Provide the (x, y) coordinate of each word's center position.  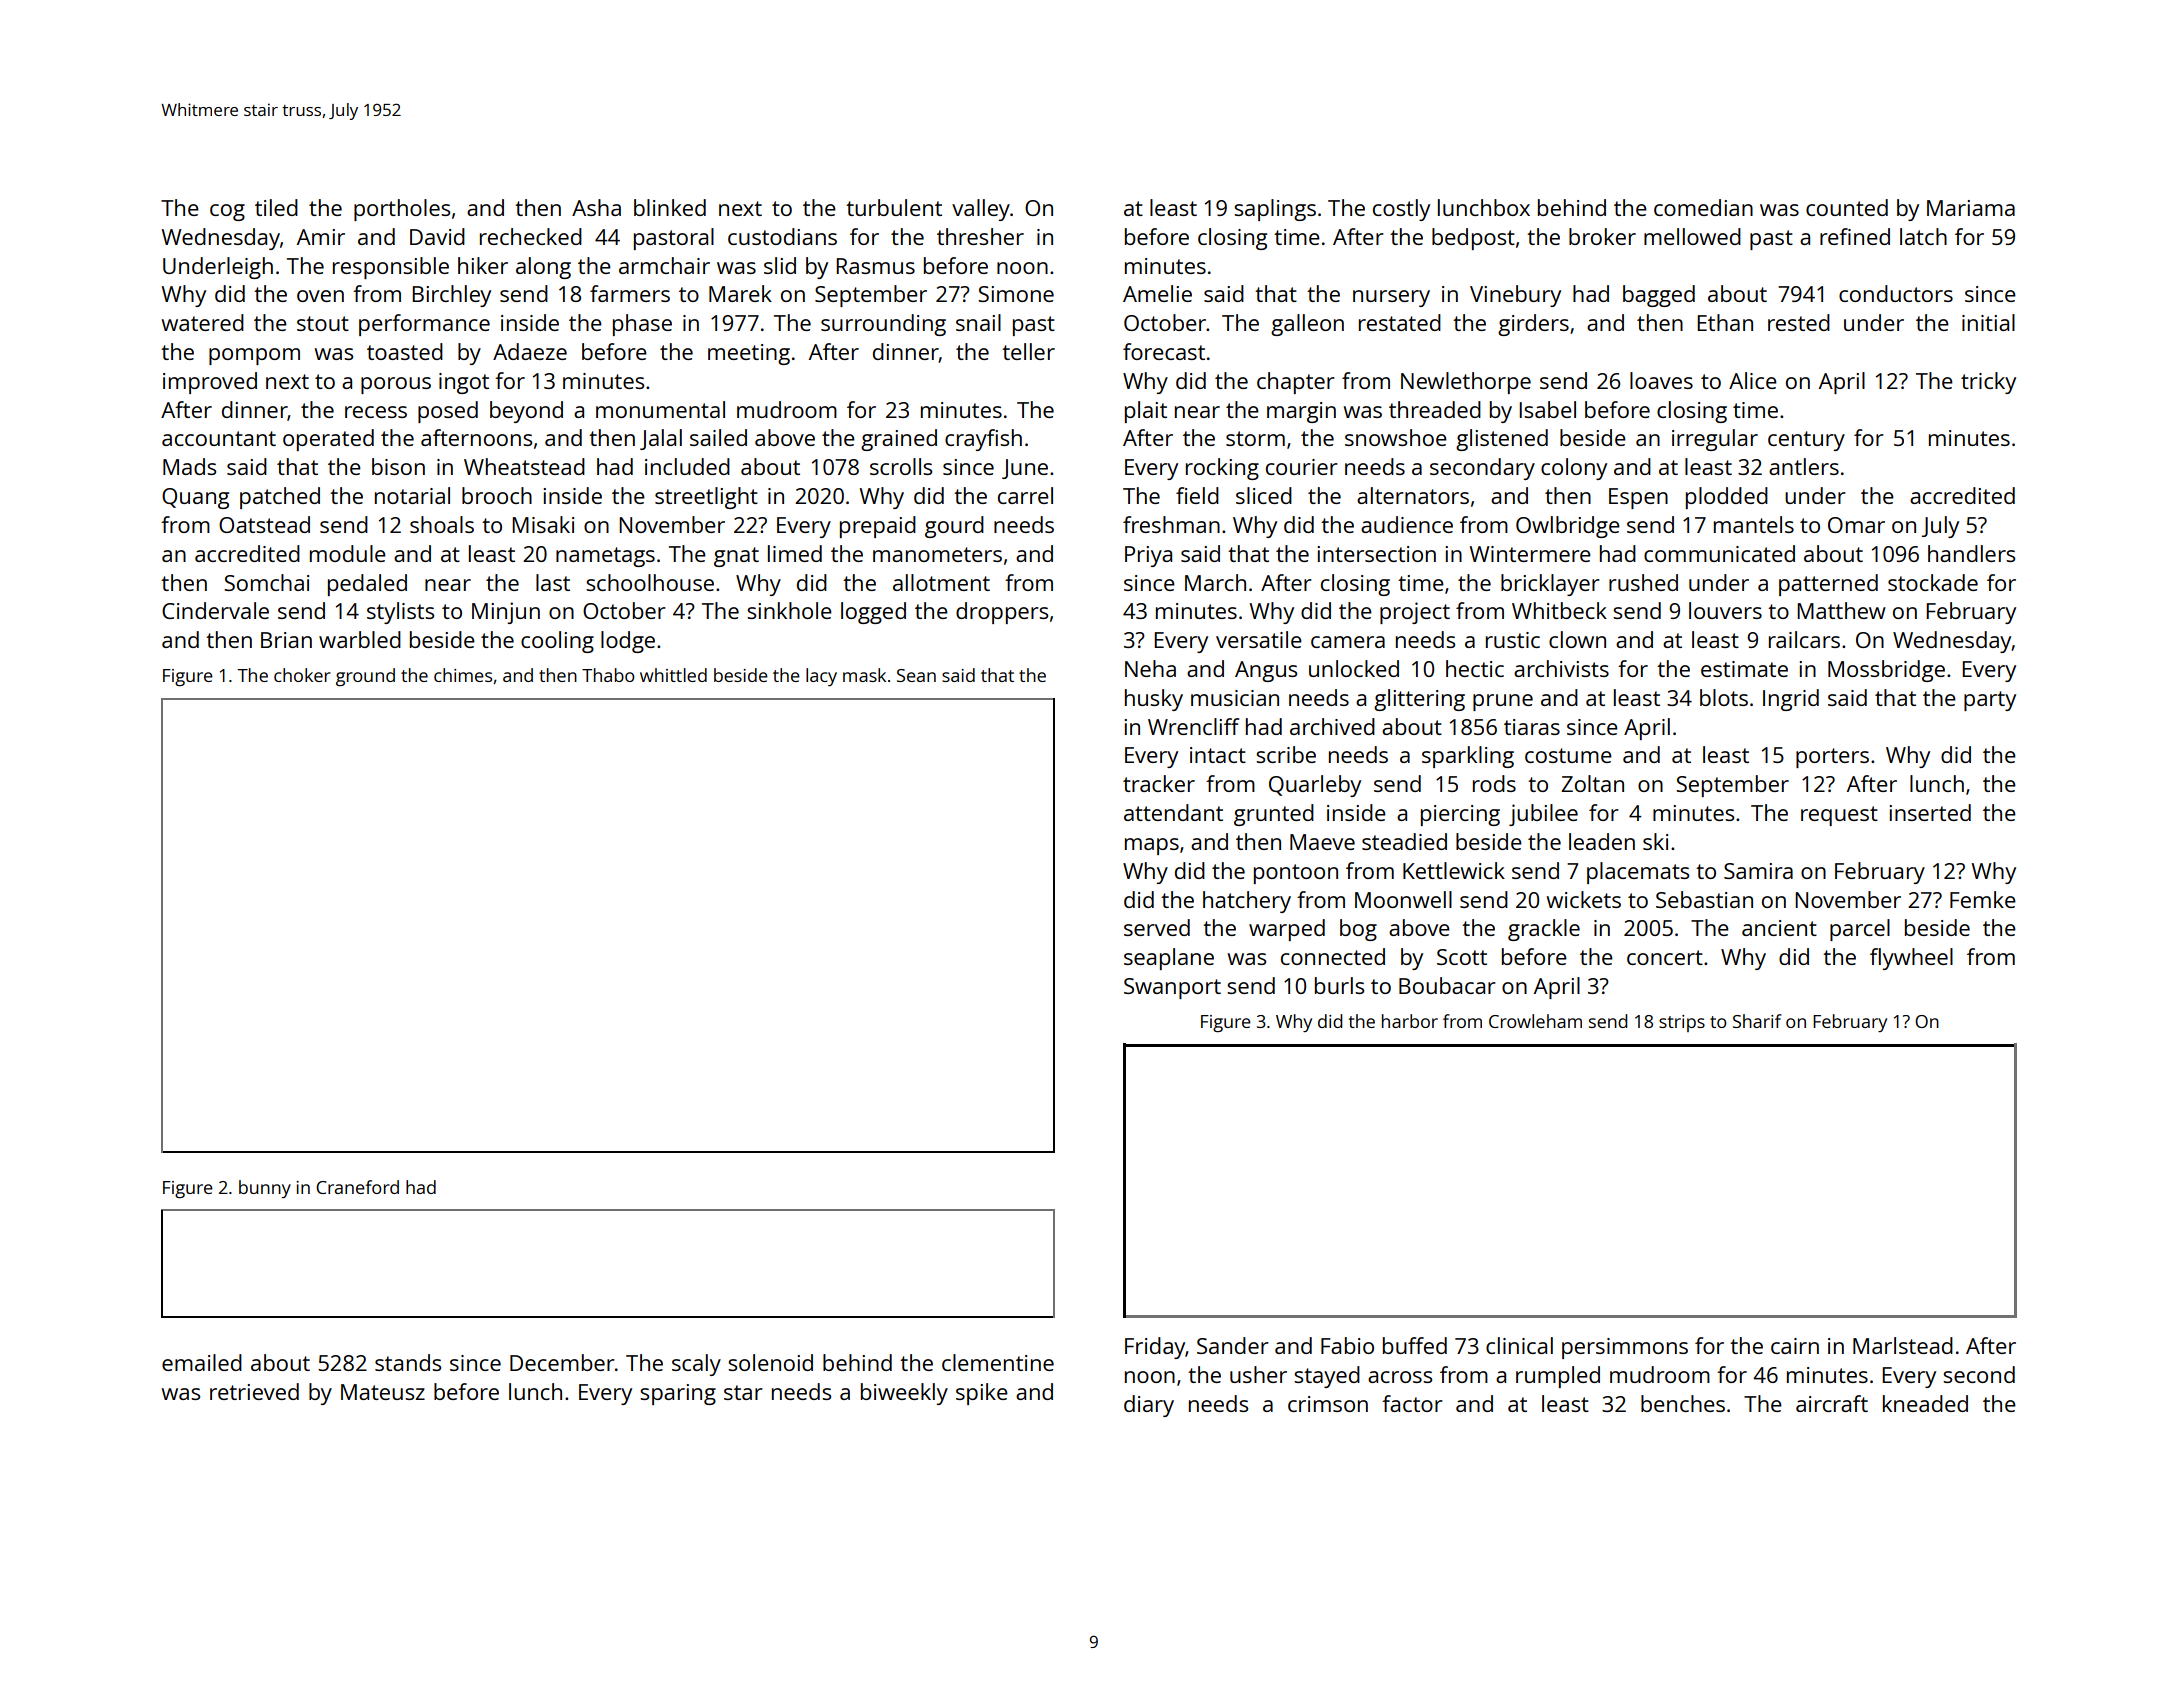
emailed (202, 1362)
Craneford (357, 1187)
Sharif (1757, 1021)
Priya (1148, 556)
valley (981, 210)
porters (1832, 758)
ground (365, 677)
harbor (1410, 1021)
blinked (670, 207)
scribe (1286, 754)
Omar (1856, 525)
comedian (1703, 207)
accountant (219, 438)
